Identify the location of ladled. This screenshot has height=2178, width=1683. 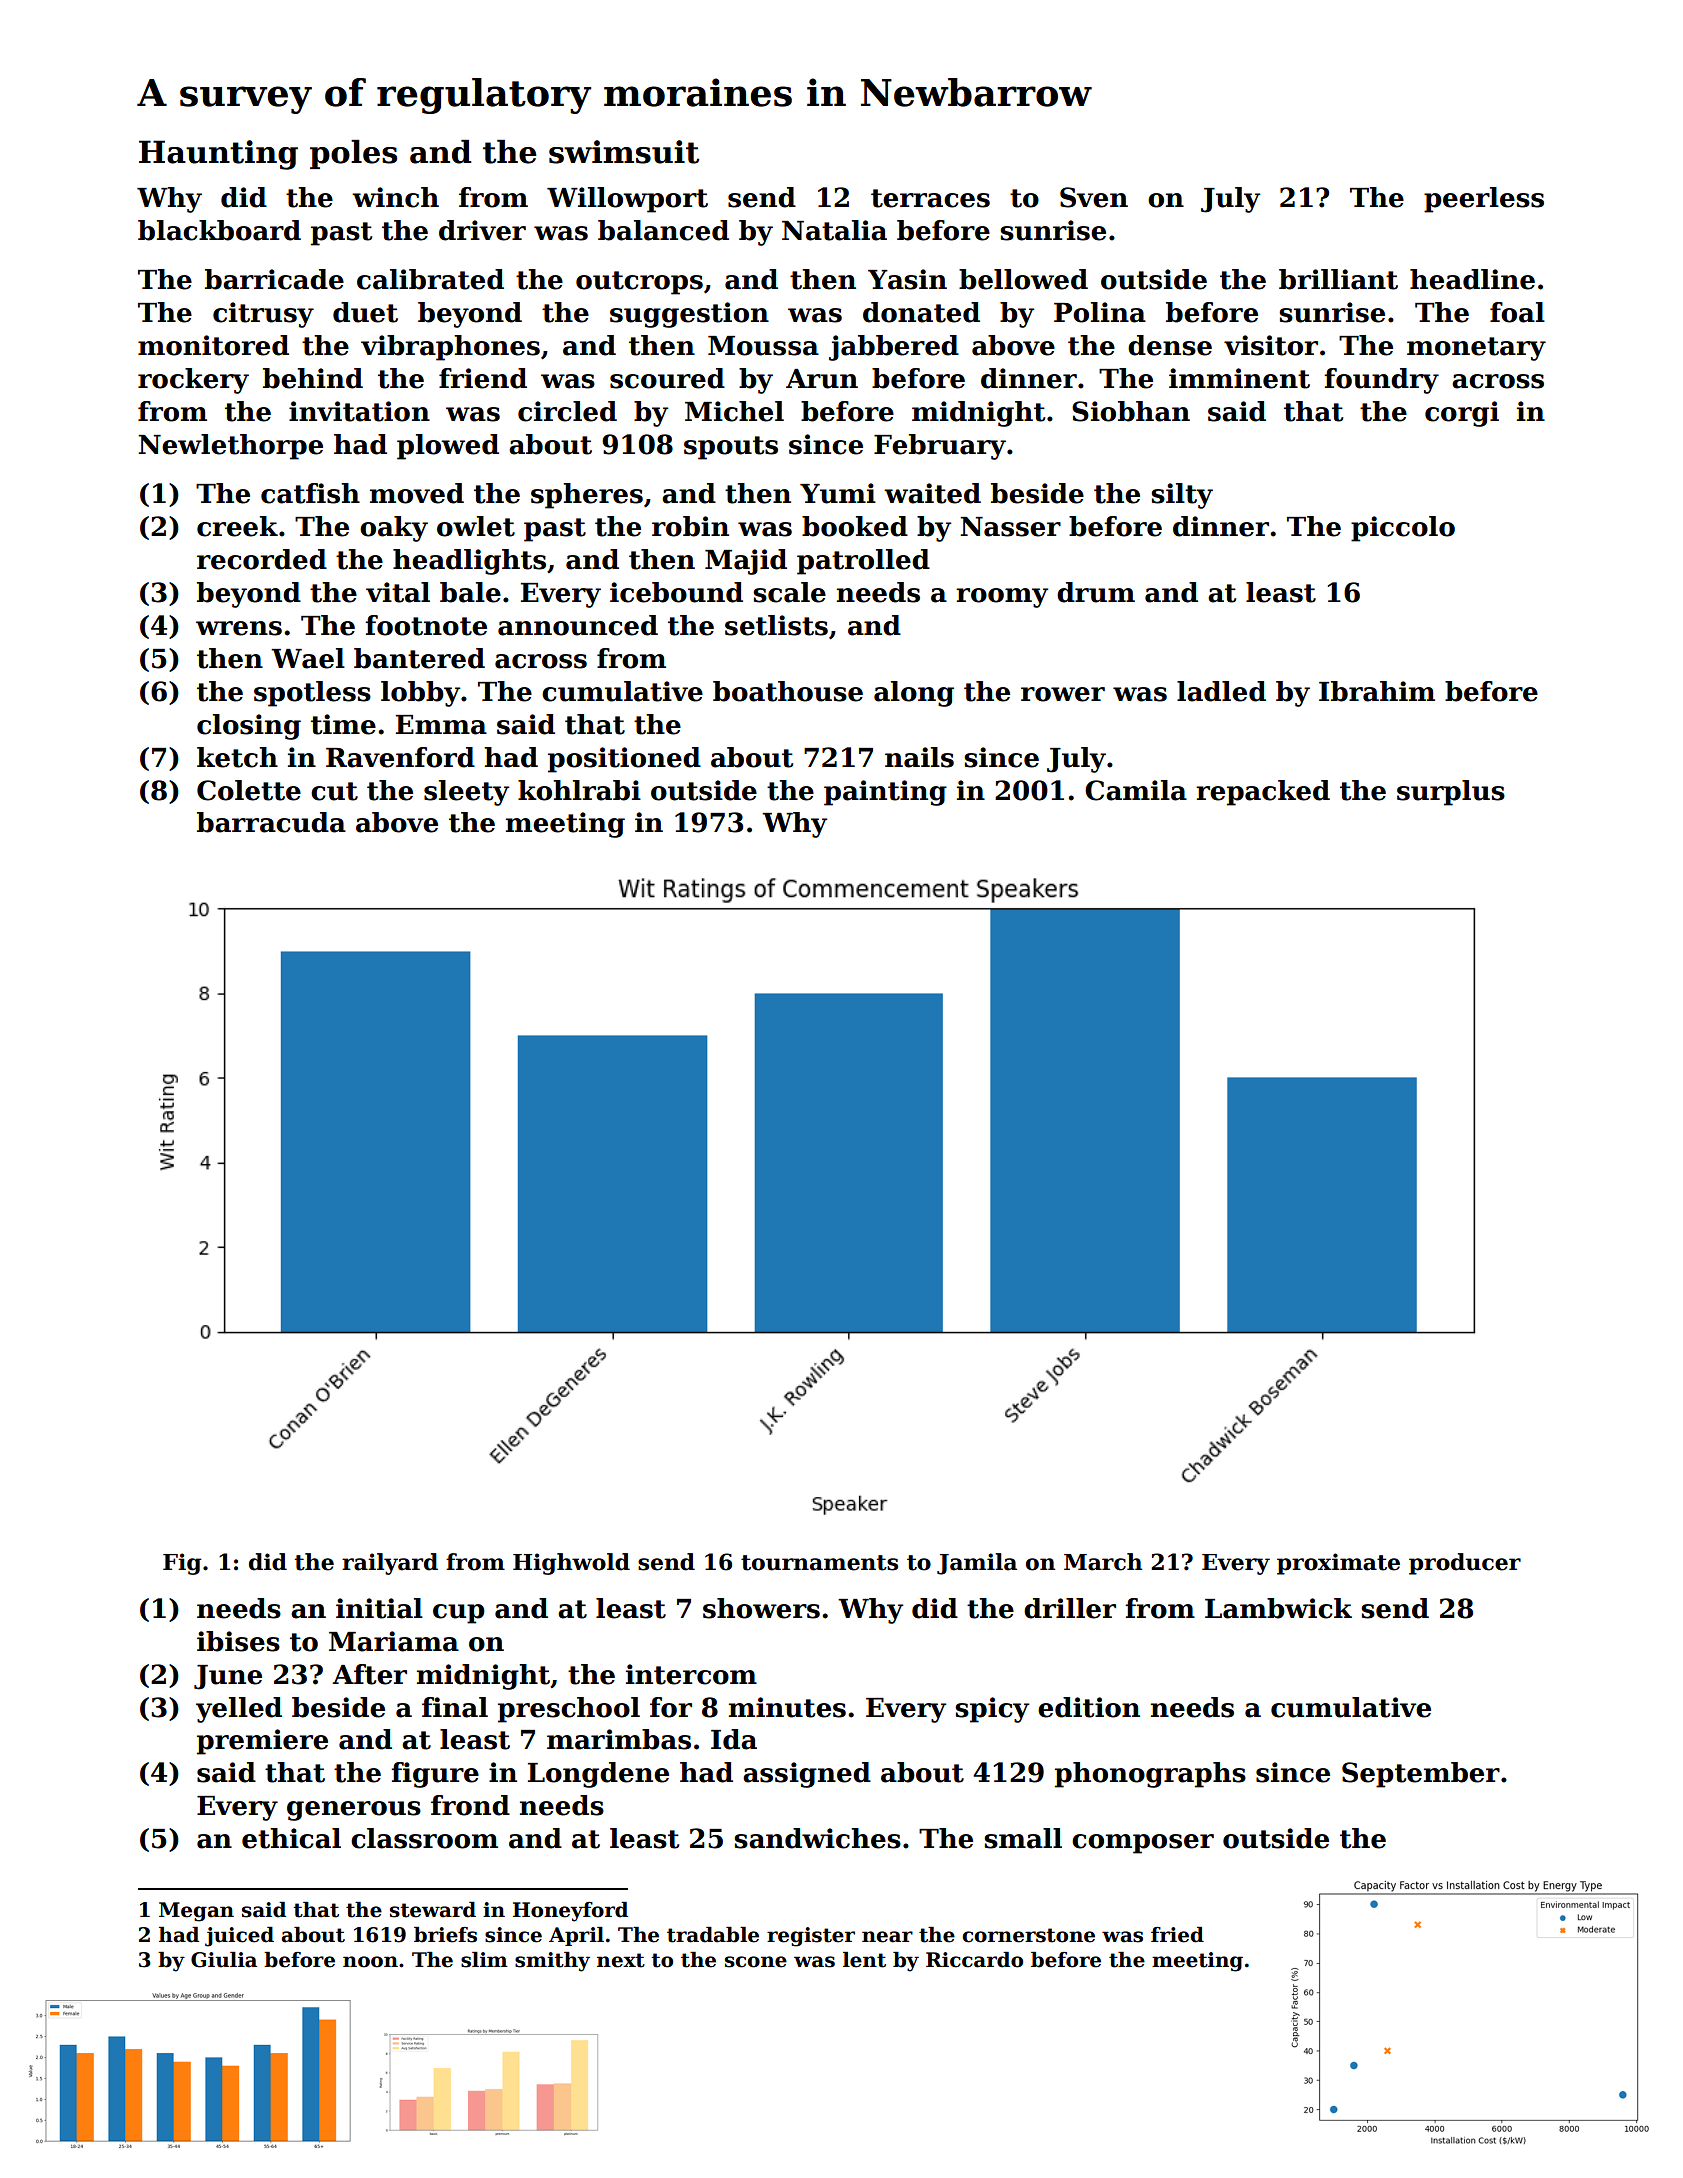
(1221, 691).
